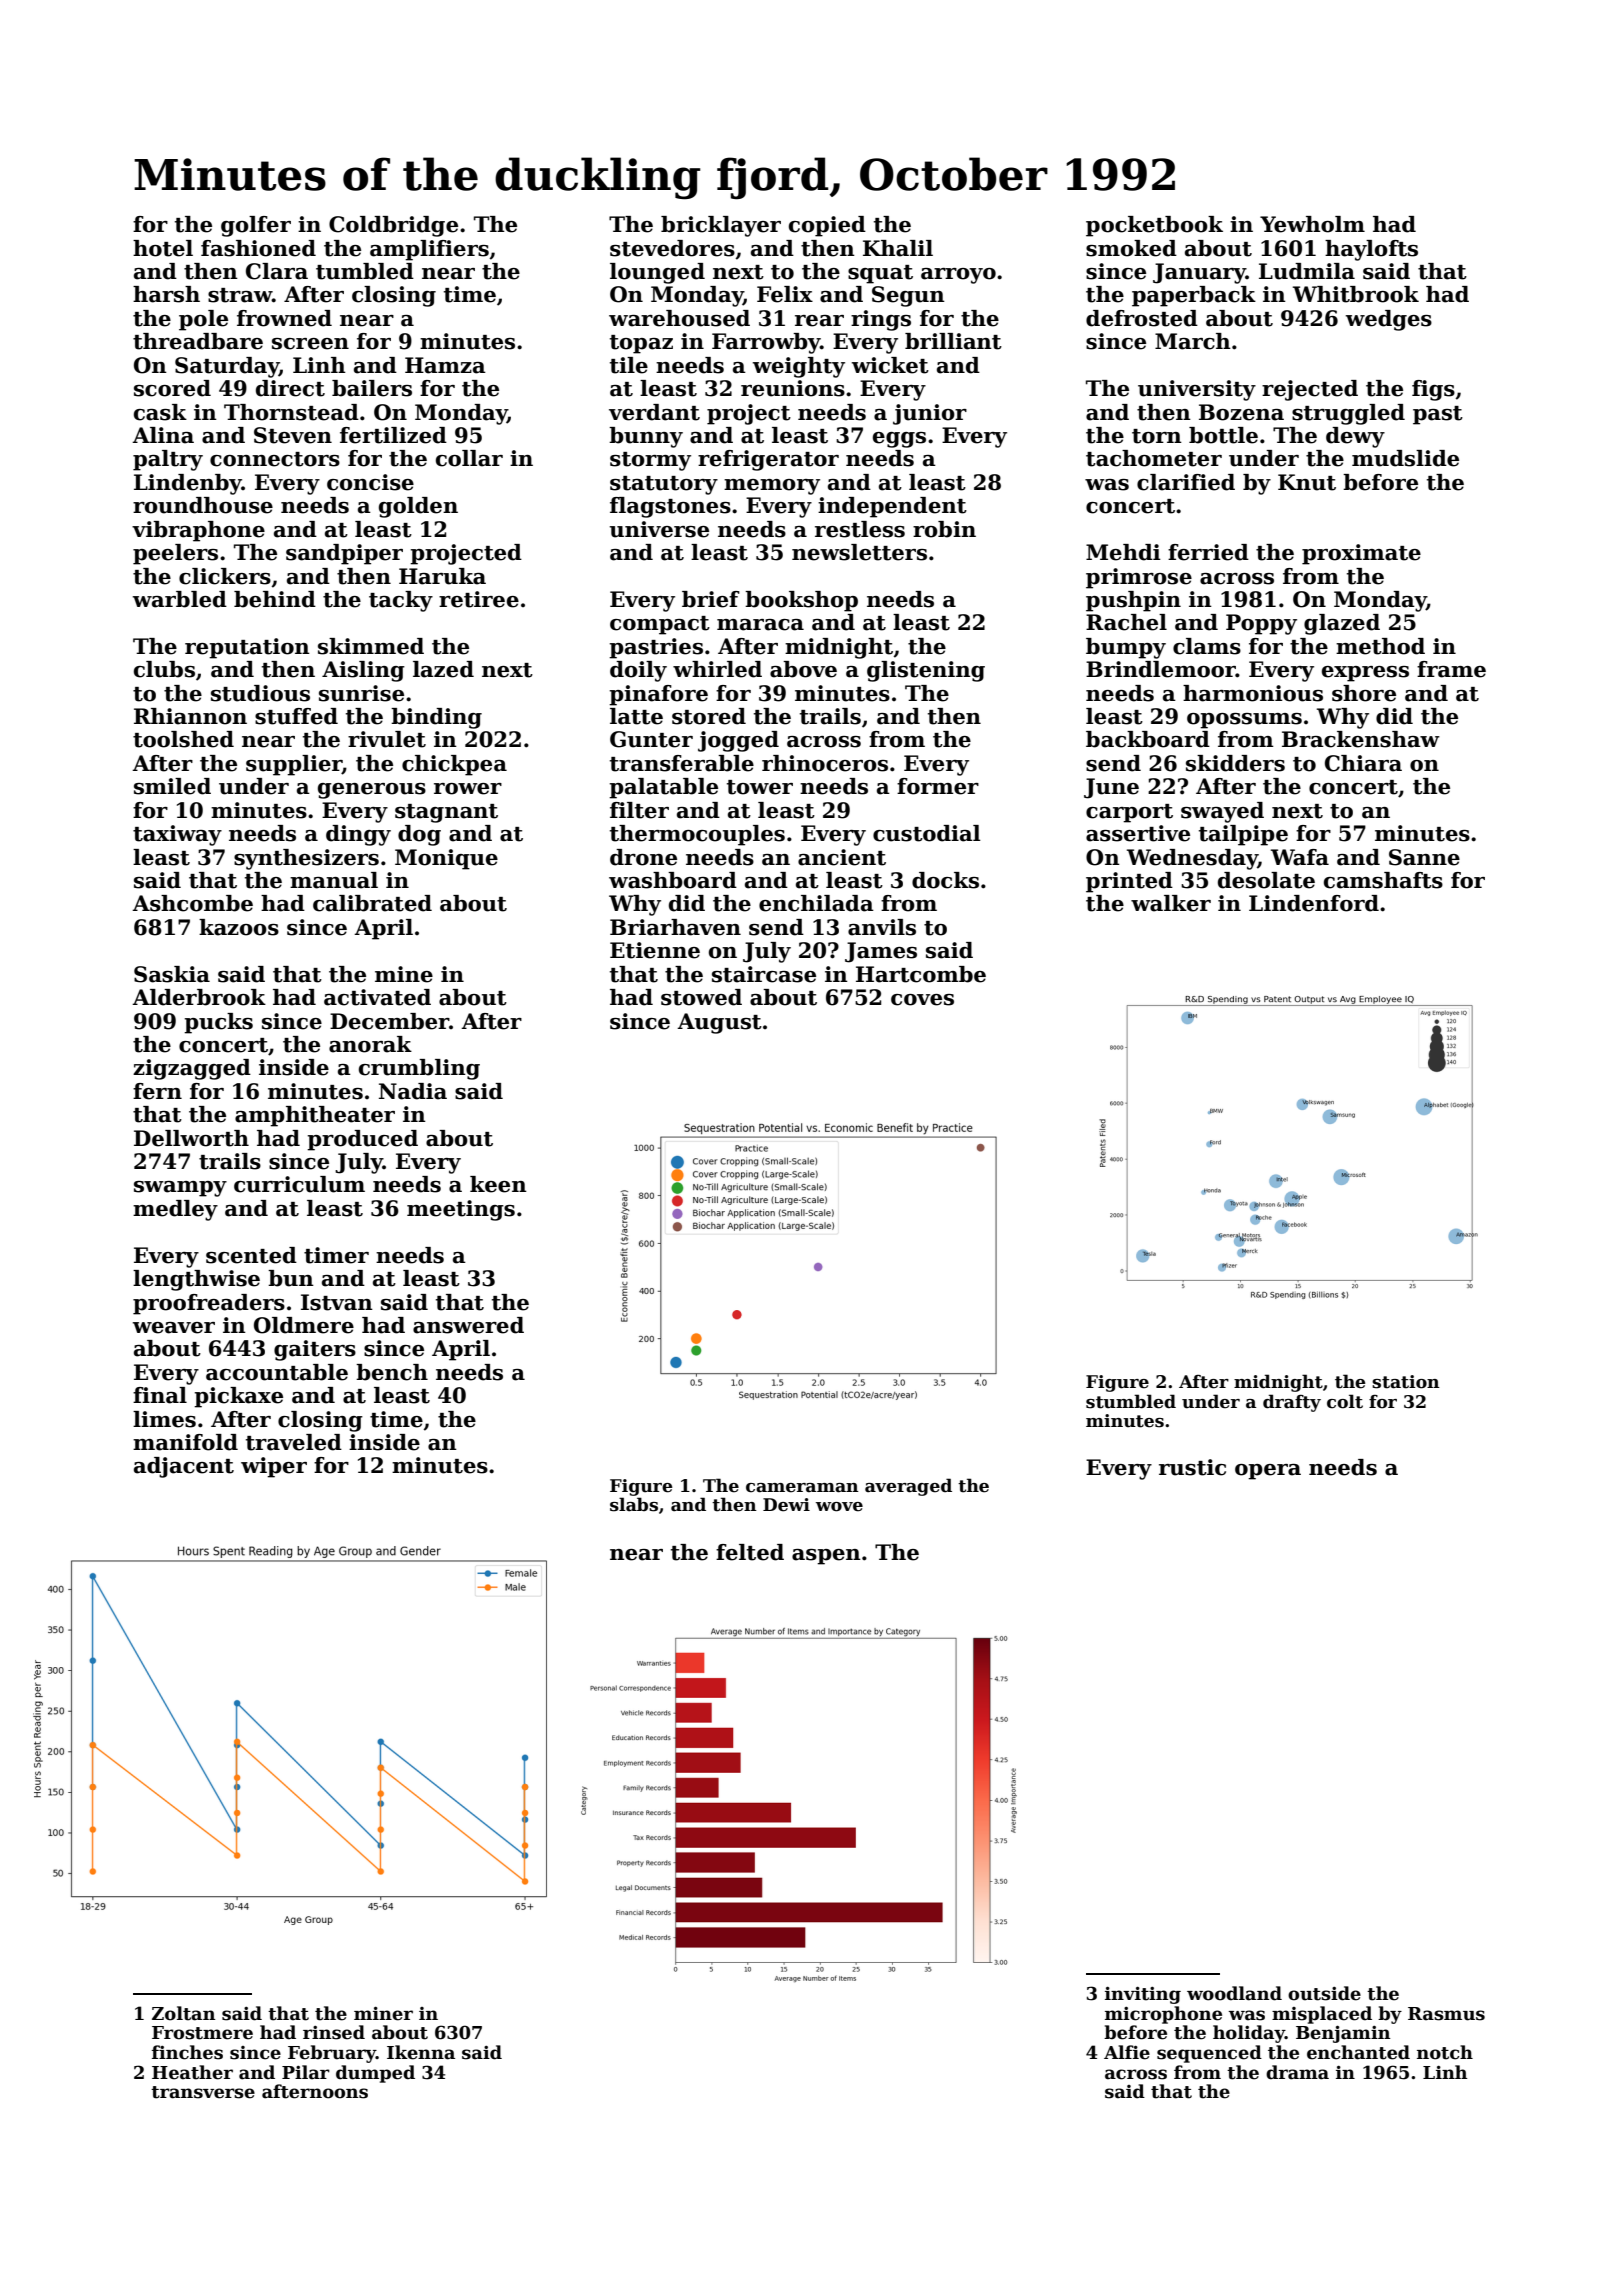 The width and height of the screenshot is (1620, 2292). What do you see at coordinates (930, 414) in the screenshot?
I see `junior` at bounding box center [930, 414].
